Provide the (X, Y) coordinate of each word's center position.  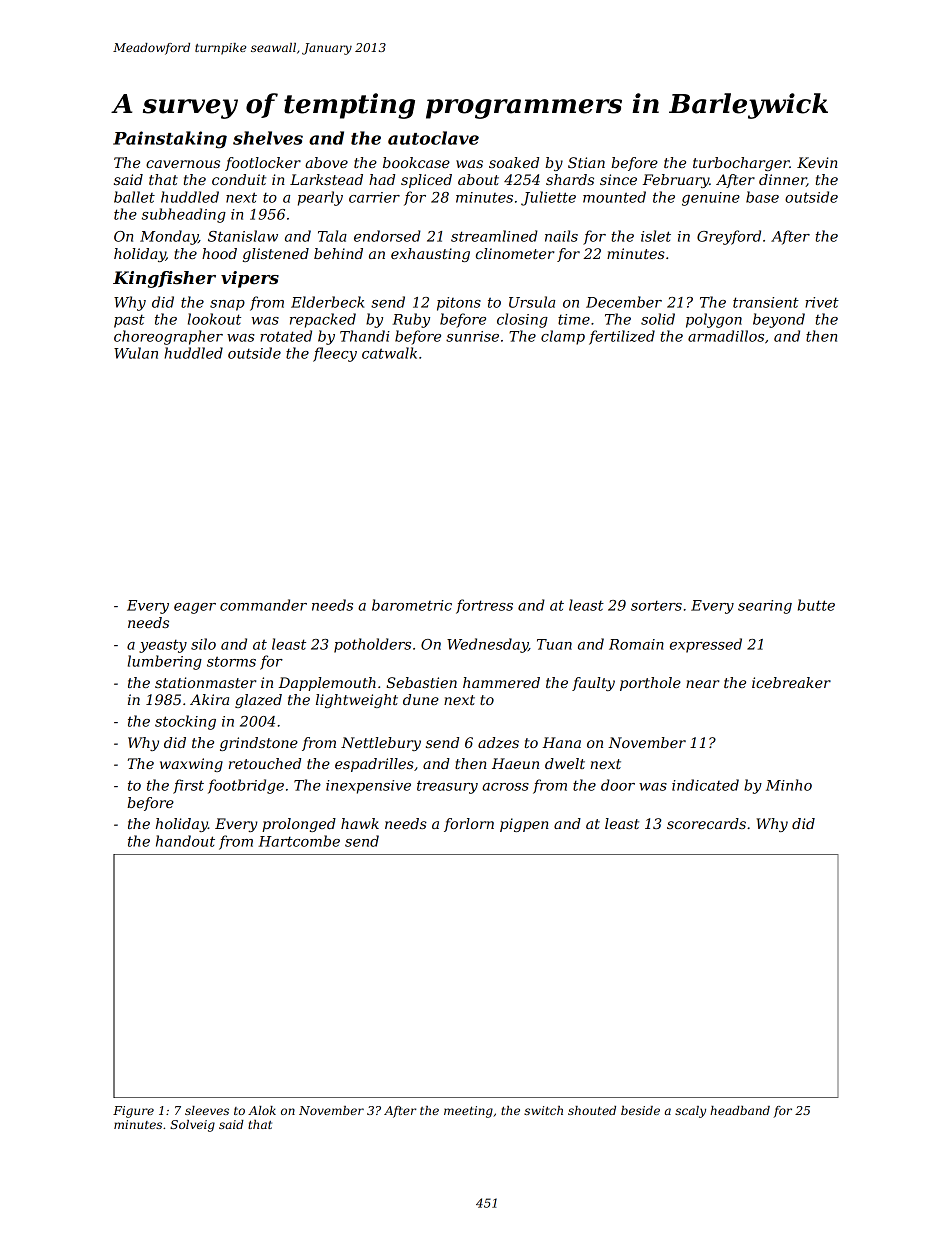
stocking (185, 722)
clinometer (515, 253)
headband (740, 1110)
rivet (822, 302)
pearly (320, 198)
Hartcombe (299, 841)
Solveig (192, 1126)
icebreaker (791, 682)
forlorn (469, 825)
